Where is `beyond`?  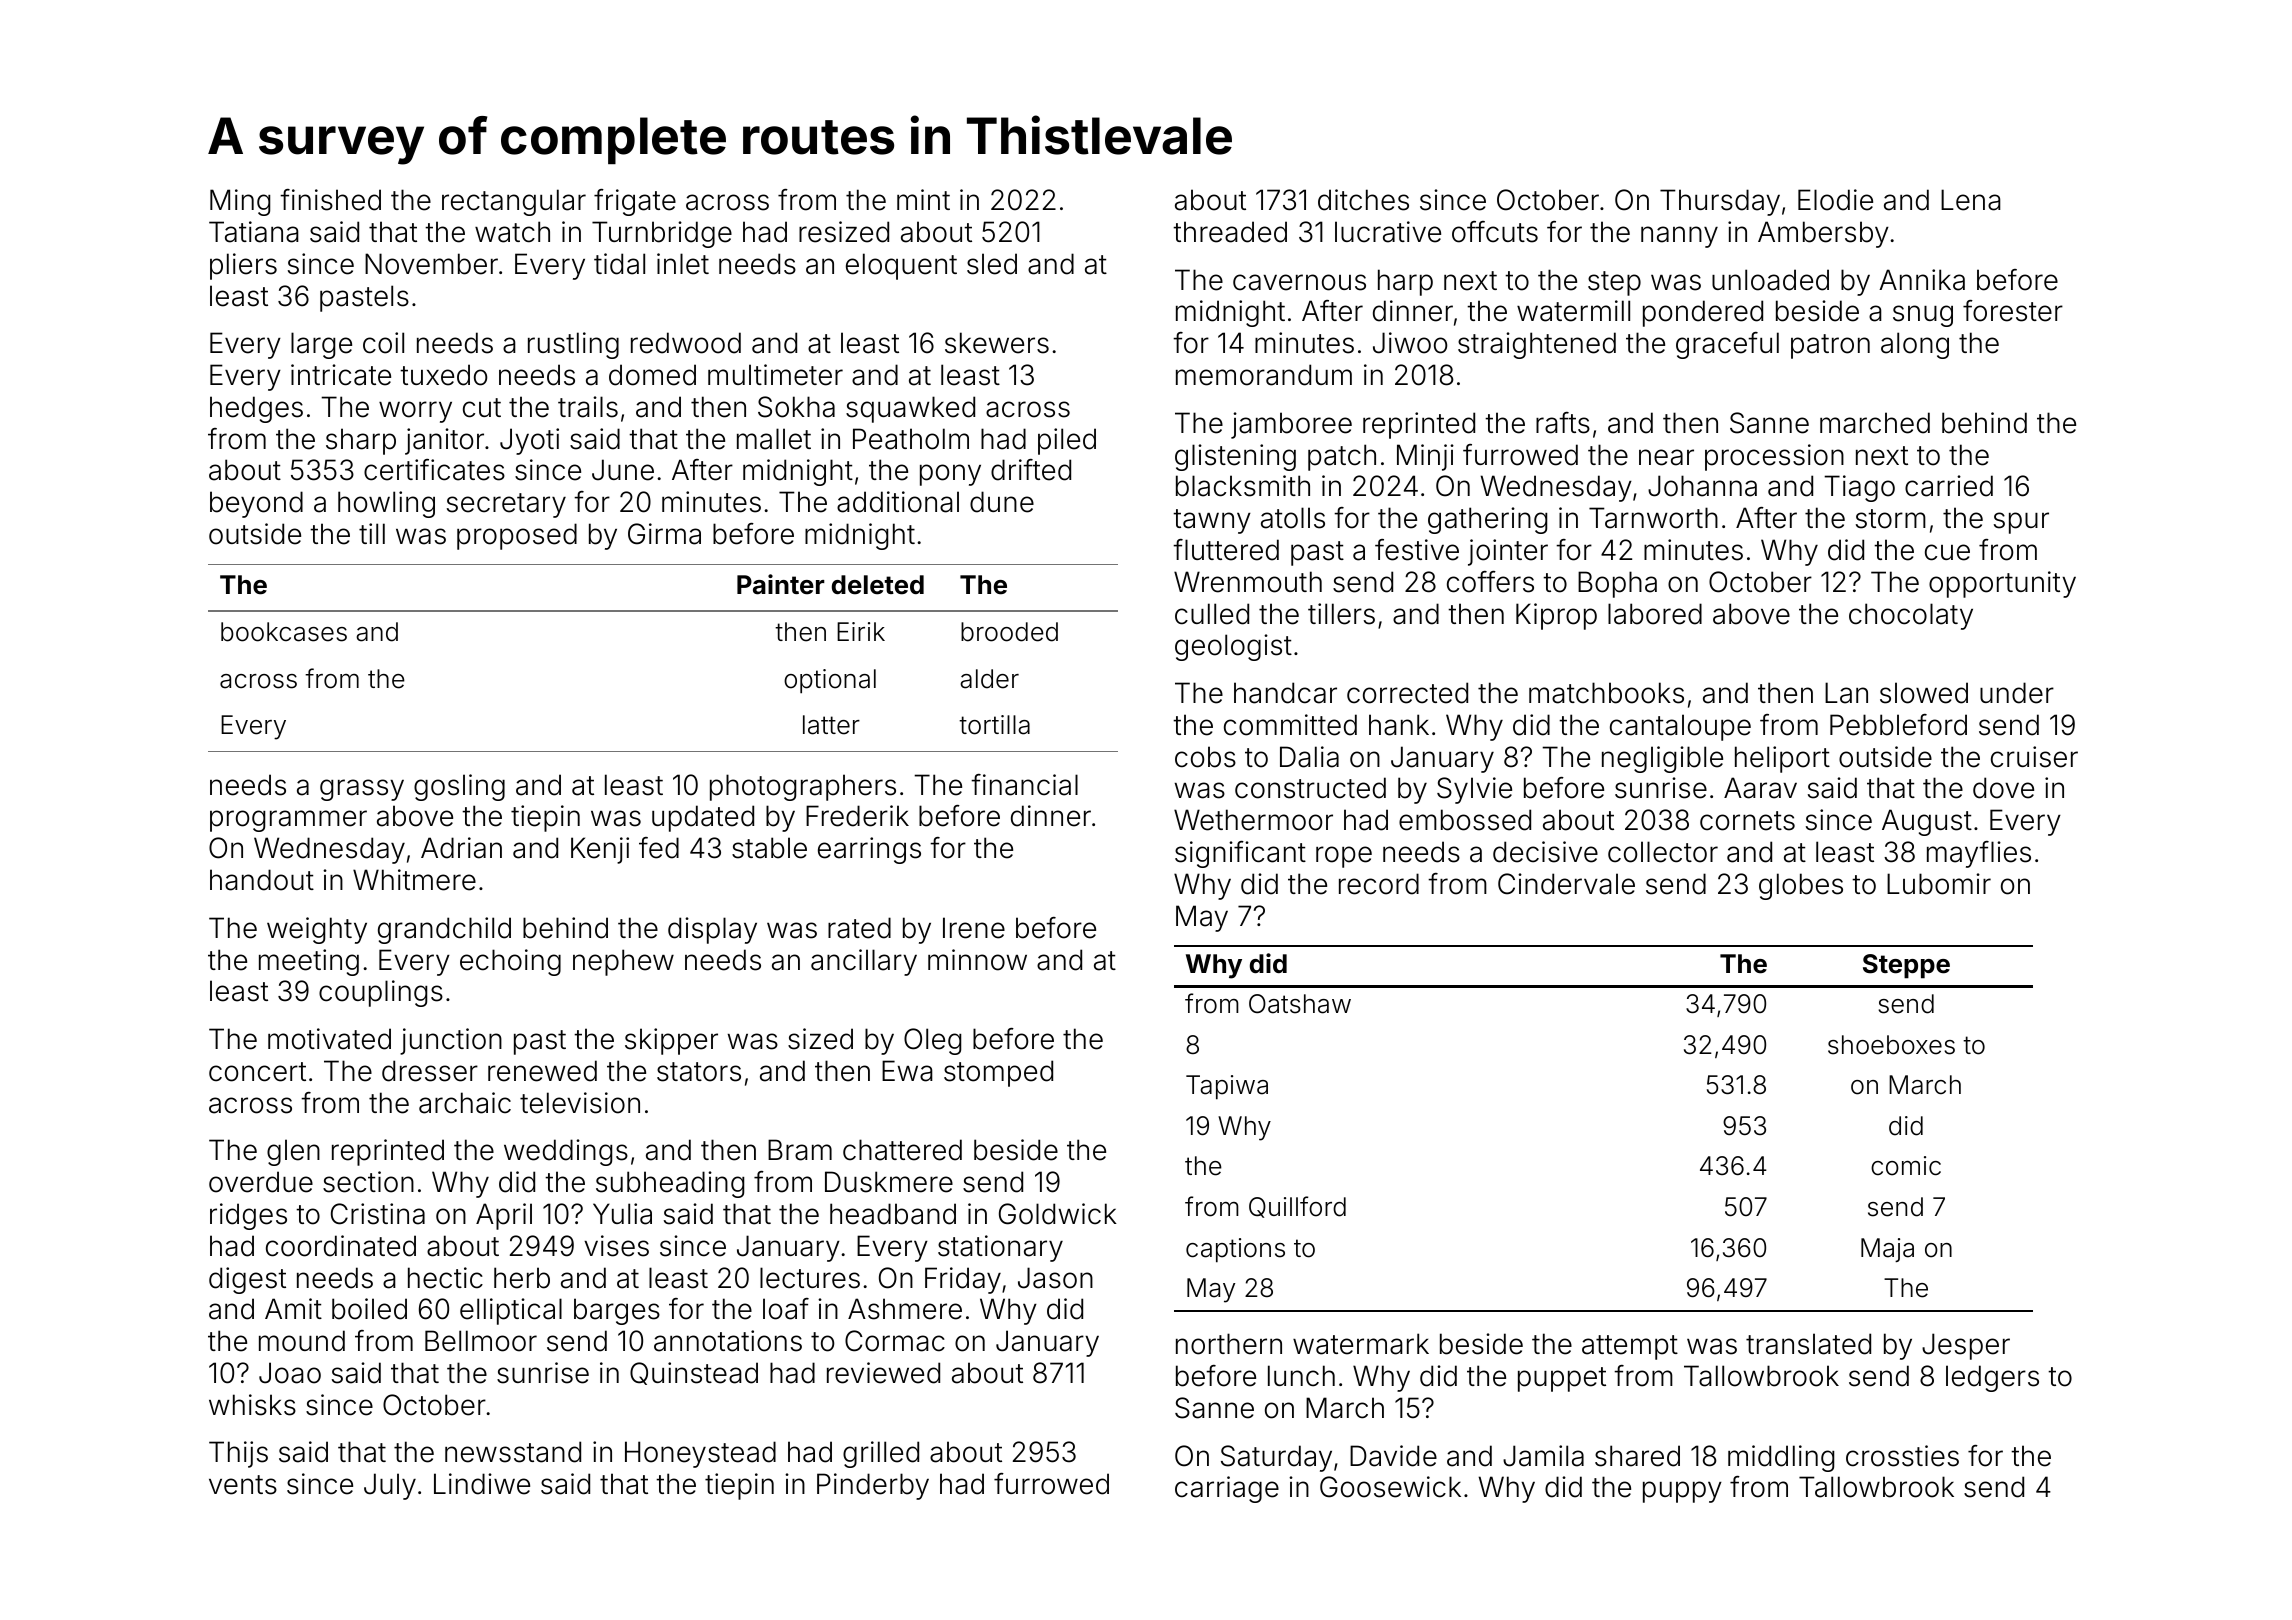
beyond is located at coordinates (256, 504).
